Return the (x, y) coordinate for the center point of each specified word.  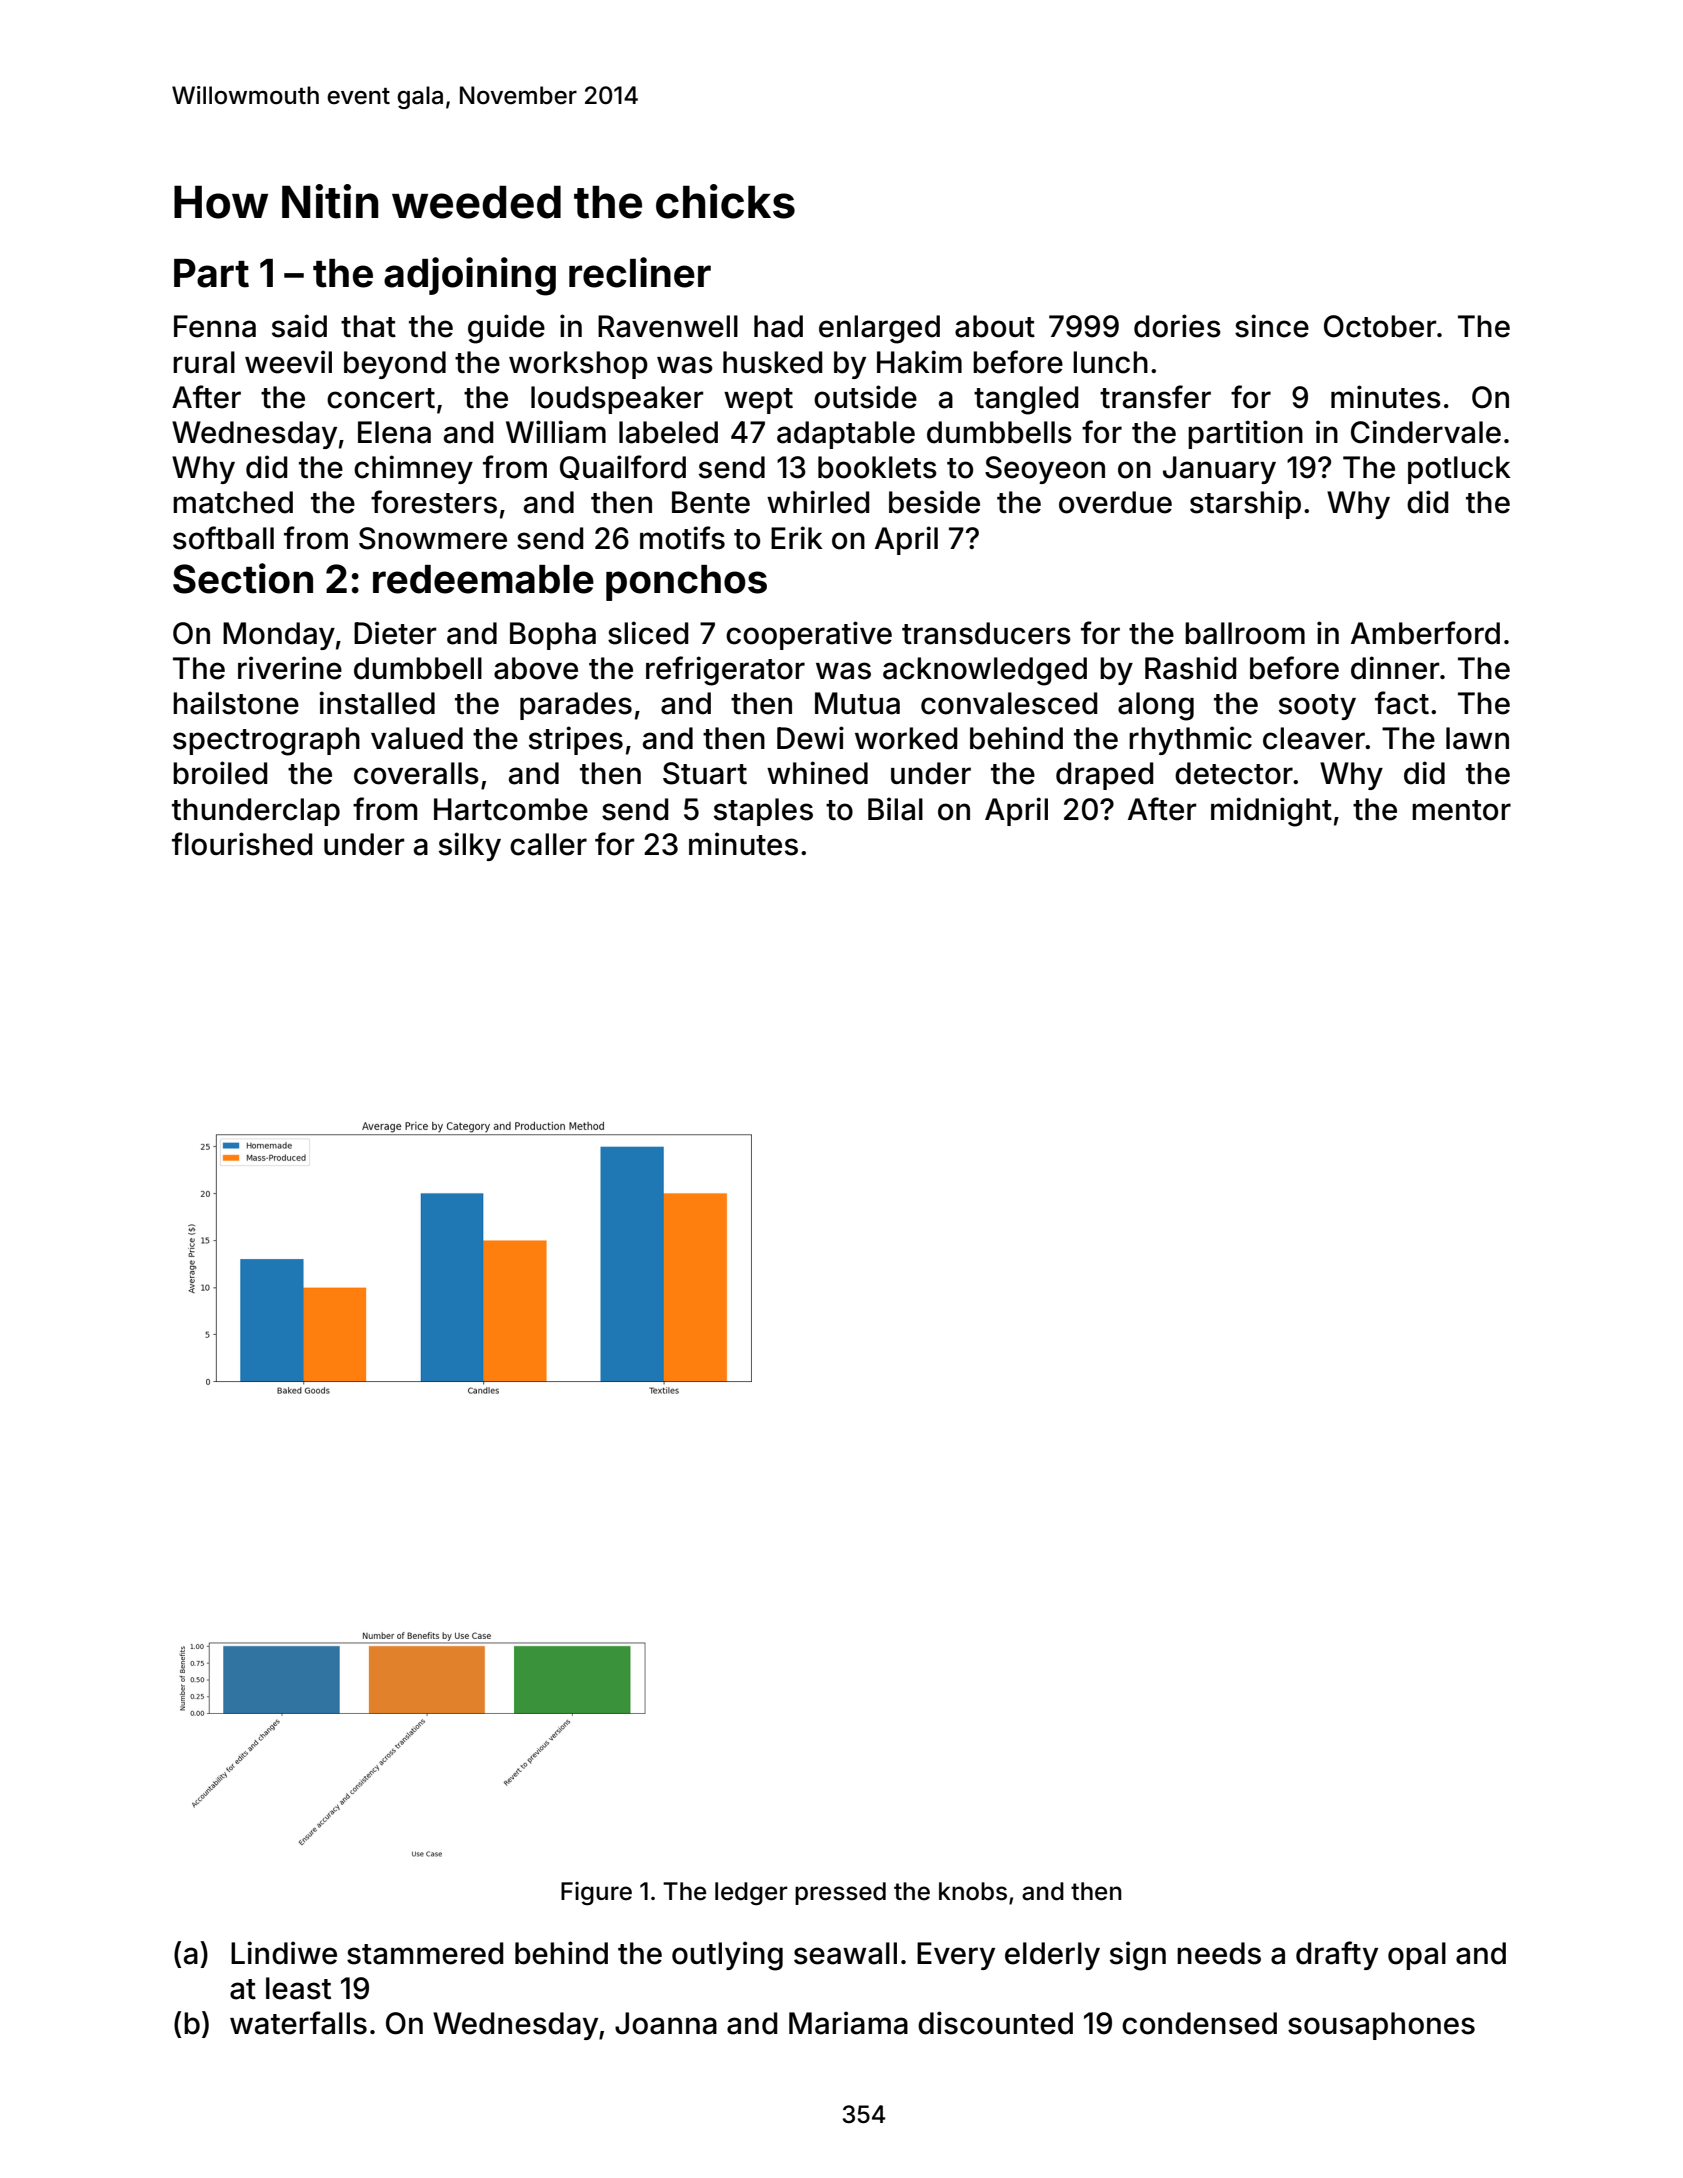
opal (1417, 1956)
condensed (1199, 2023)
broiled (220, 773)
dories (1177, 326)
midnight (1271, 812)
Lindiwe (284, 1953)
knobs (973, 1891)
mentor (1461, 810)
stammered (425, 1953)
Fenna (215, 326)
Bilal (895, 809)
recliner (640, 272)
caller (548, 844)
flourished (242, 844)
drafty (1337, 1955)
